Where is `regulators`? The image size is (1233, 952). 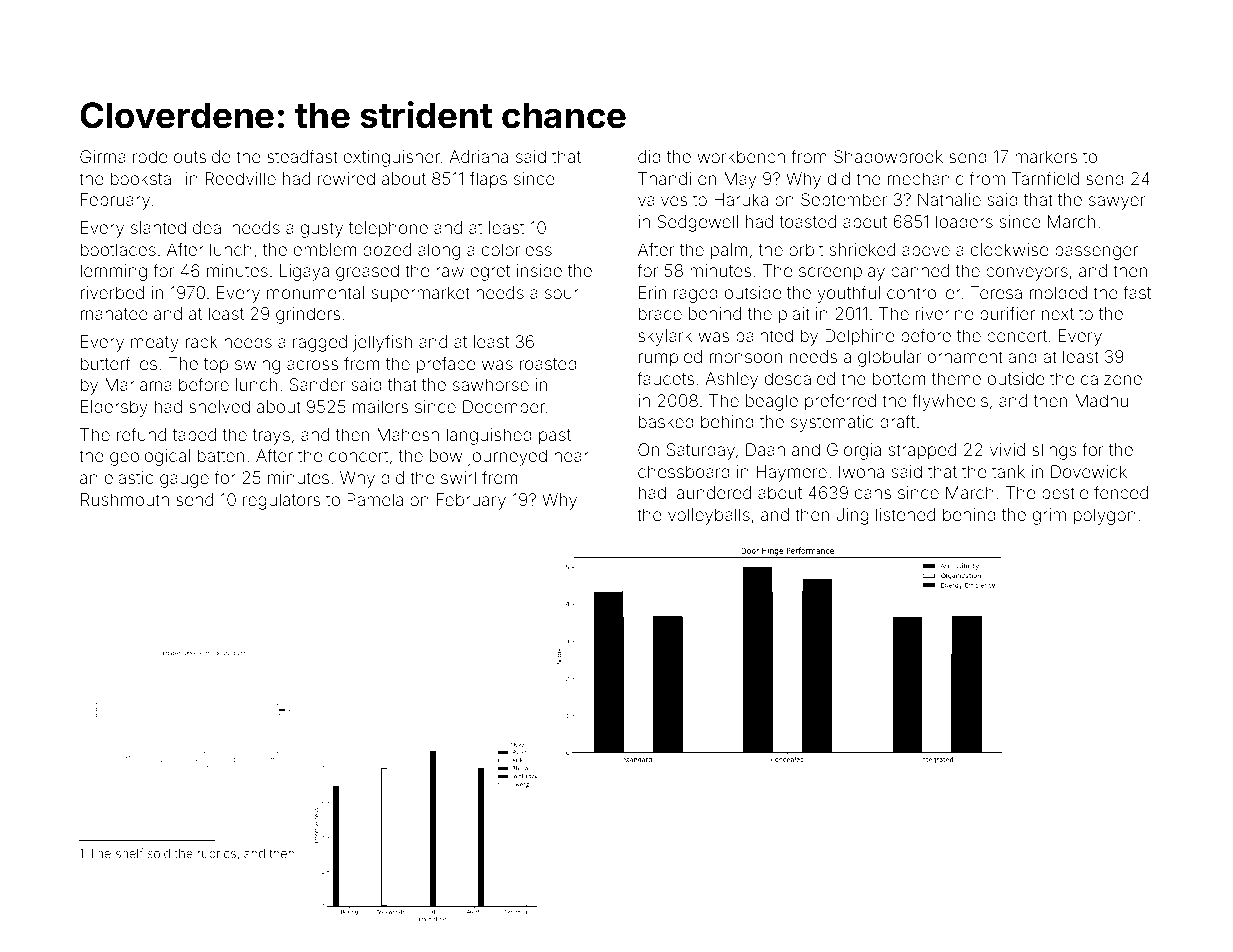 regulators is located at coordinates (281, 501).
